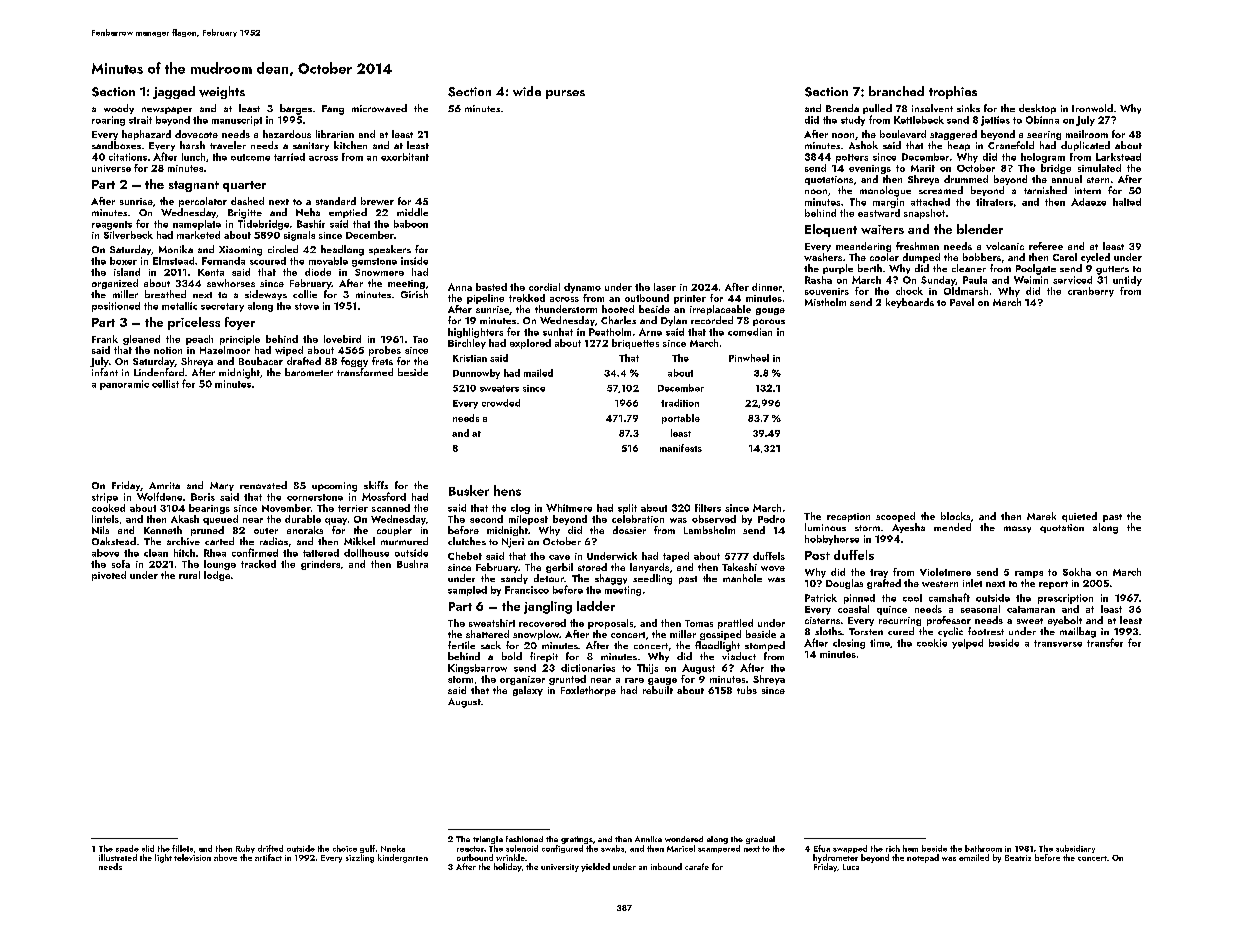  What do you see at coordinates (769, 322) in the screenshot?
I see `porous` at bounding box center [769, 322].
